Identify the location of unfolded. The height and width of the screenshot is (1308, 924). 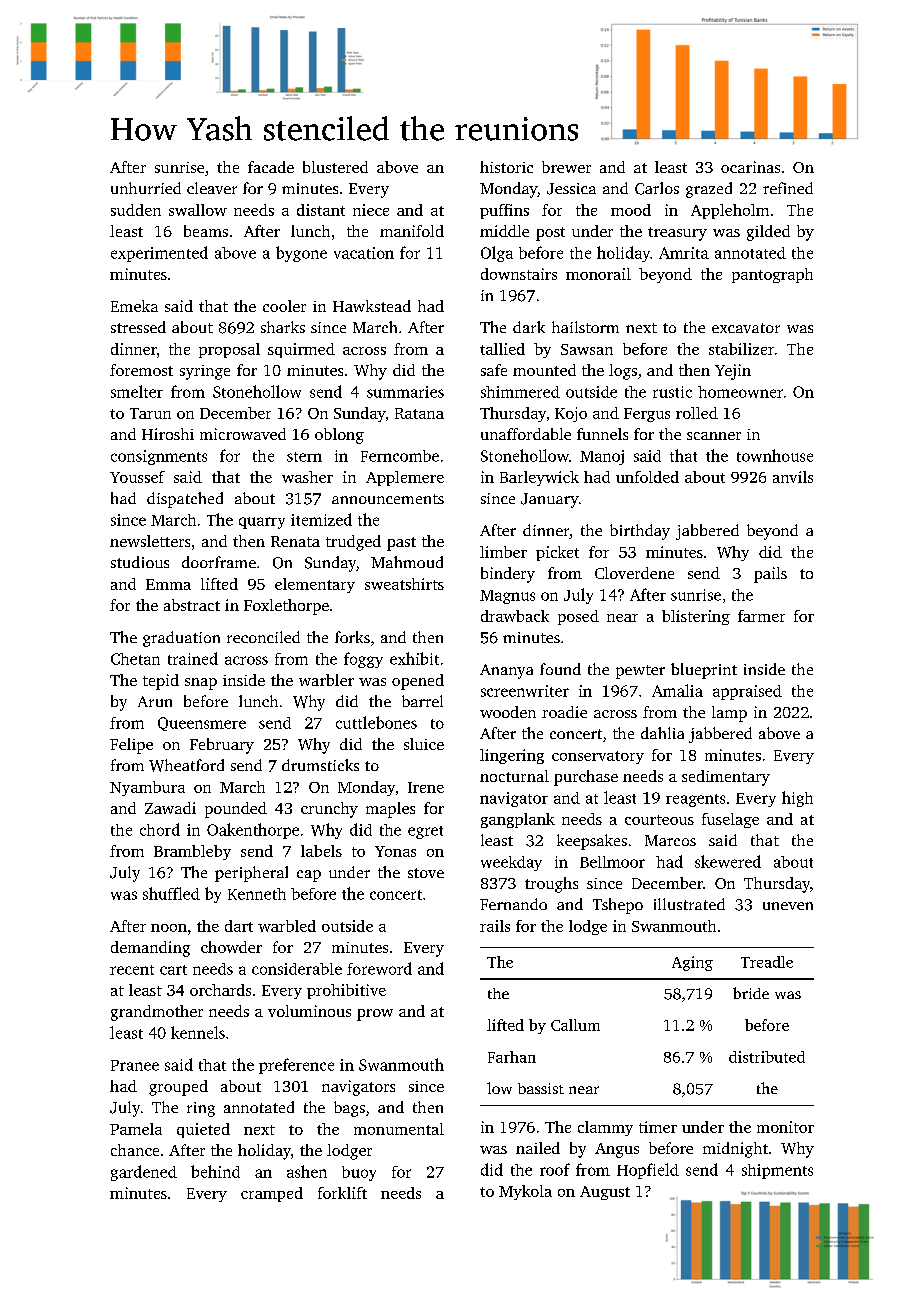
(647, 477).
